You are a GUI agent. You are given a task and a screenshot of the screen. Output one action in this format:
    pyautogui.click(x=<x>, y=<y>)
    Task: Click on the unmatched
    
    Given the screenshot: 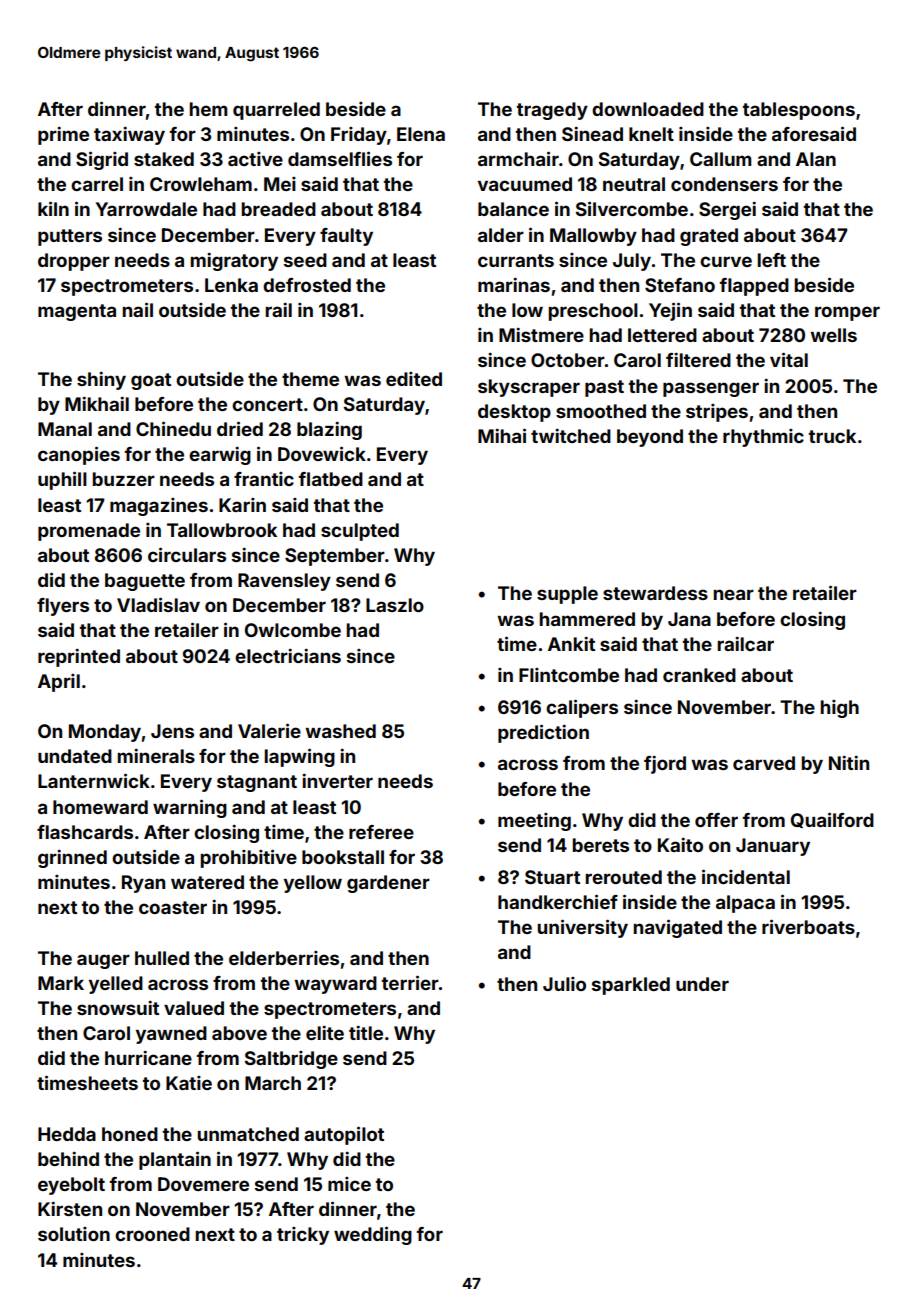 What is the action you would take?
    pyautogui.click(x=248, y=1134)
